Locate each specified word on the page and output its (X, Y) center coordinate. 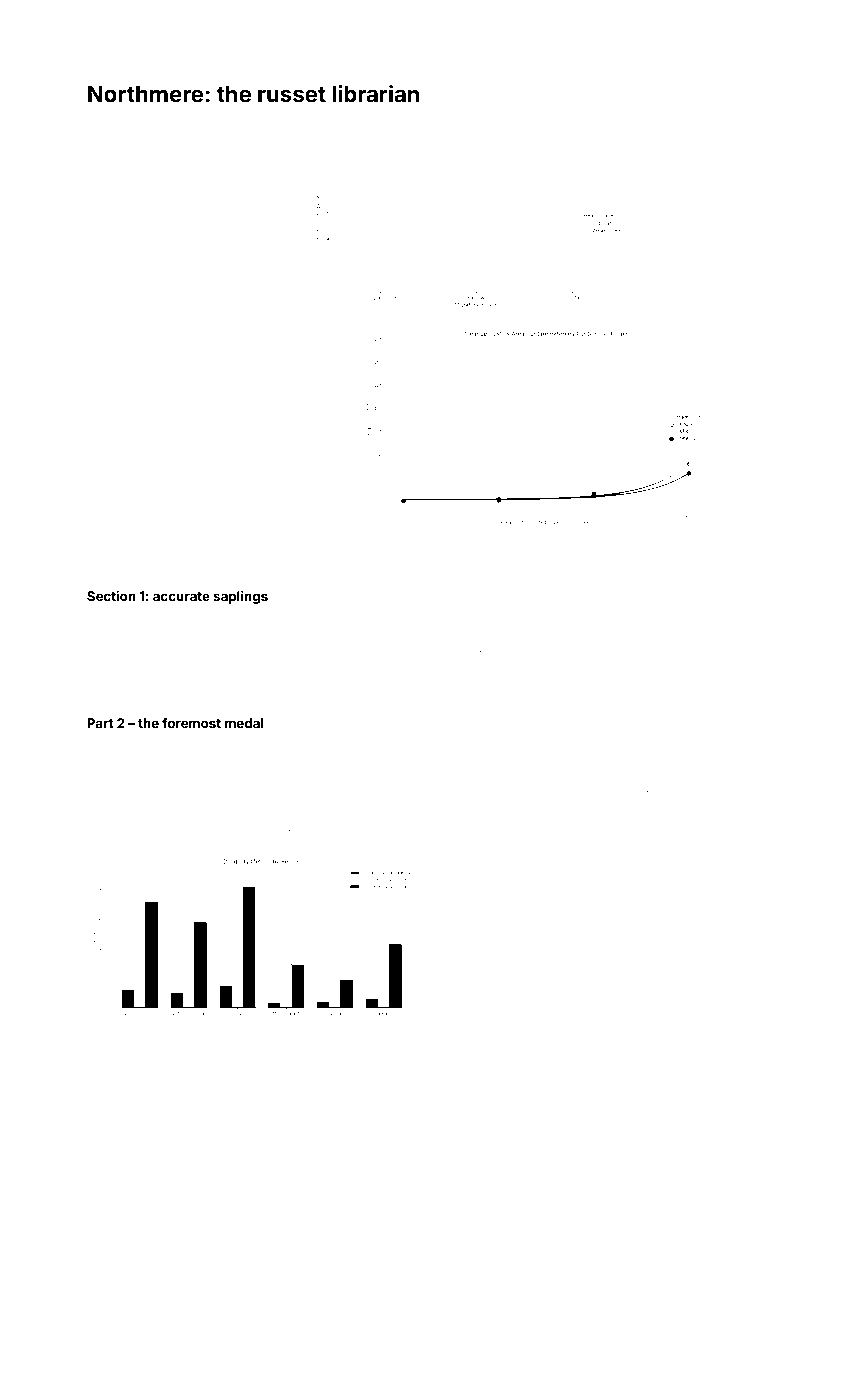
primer (648, 1206)
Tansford (179, 1204)
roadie (280, 616)
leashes (677, 1124)
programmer (451, 1126)
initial (703, 682)
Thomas (260, 1058)
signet (188, 1033)
